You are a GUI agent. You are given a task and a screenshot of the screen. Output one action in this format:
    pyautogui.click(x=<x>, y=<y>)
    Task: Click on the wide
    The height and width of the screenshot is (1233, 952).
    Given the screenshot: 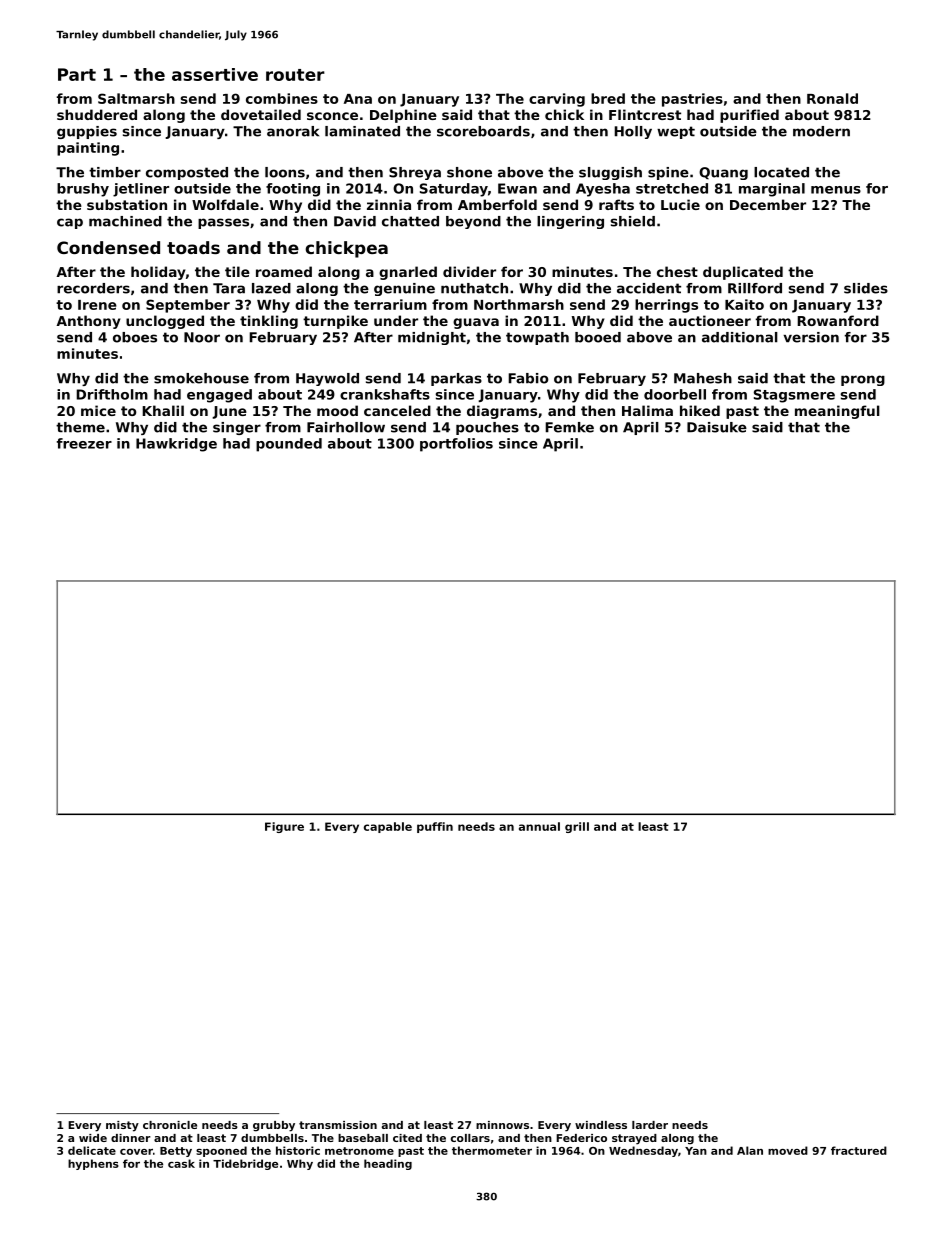 What is the action you would take?
    pyautogui.click(x=93, y=1138)
